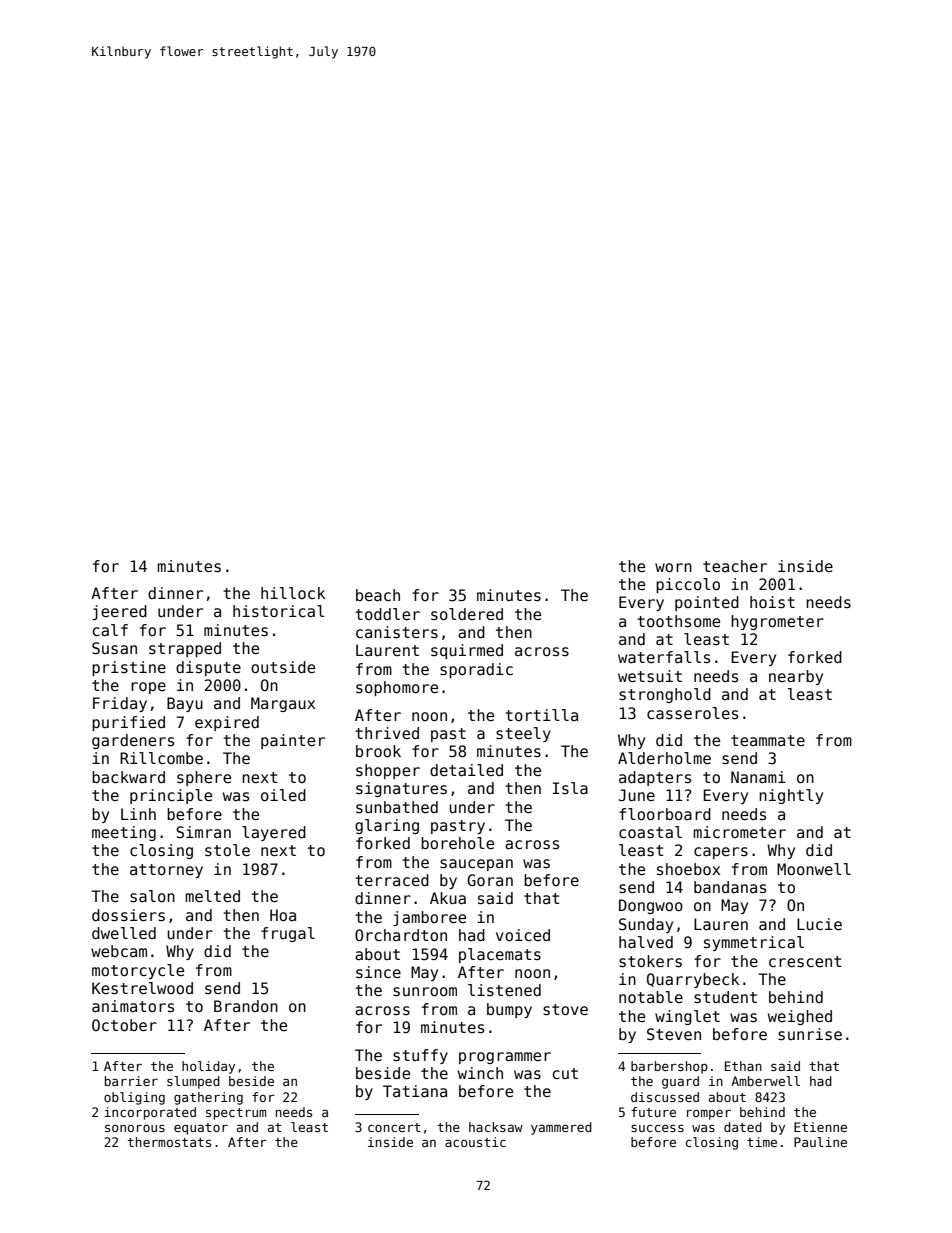 The image size is (952, 1233). Describe the element at coordinates (119, 612) in the screenshot. I see `jeered` at that location.
